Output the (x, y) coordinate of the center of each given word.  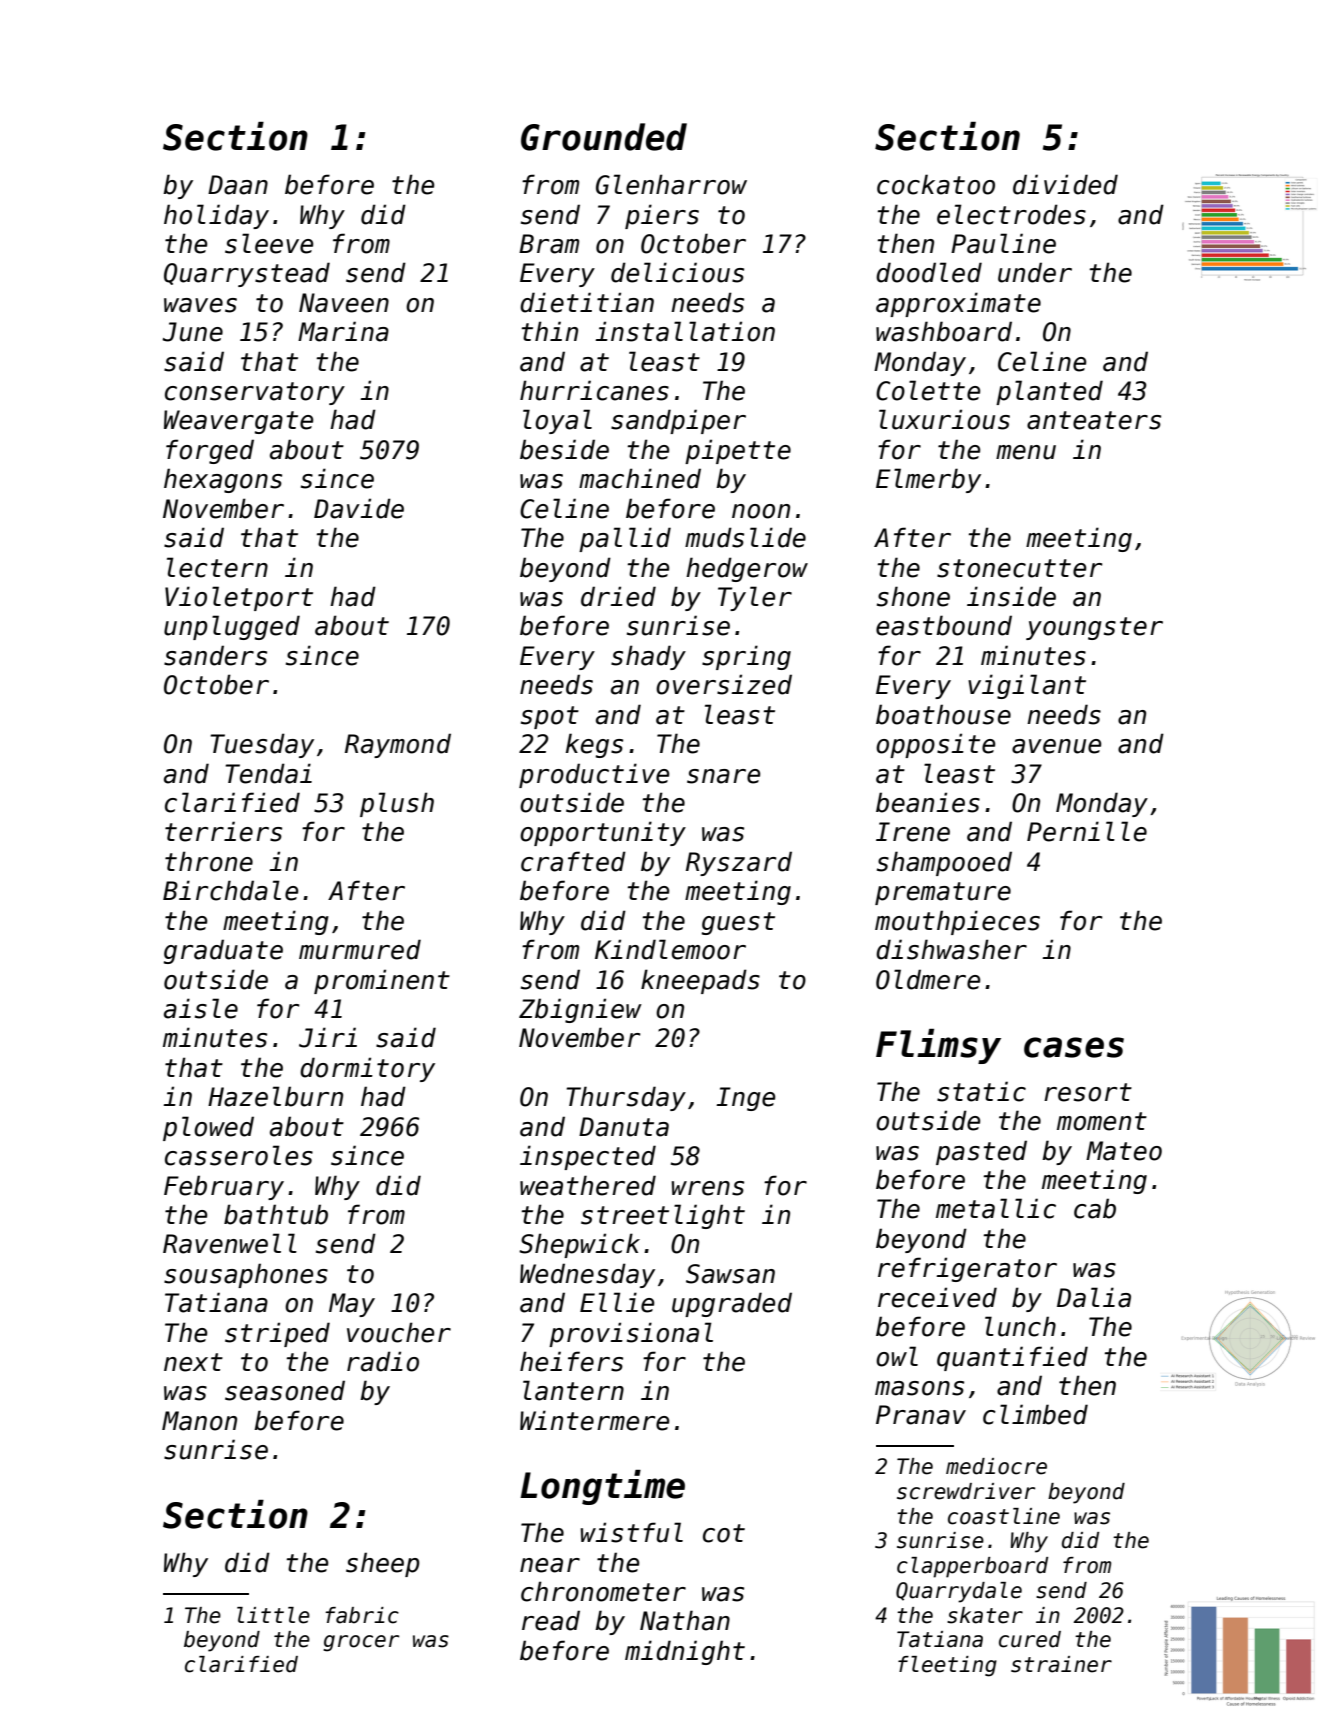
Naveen (344, 303)
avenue (1056, 746)
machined (640, 478)
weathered (588, 1185)
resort (1088, 1092)
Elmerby (928, 480)
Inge (745, 1099)
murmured (360, 949)
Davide (359, 508)
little (273, 1615)
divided (1065, 184)
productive (594, 775)
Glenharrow (671, 184)
